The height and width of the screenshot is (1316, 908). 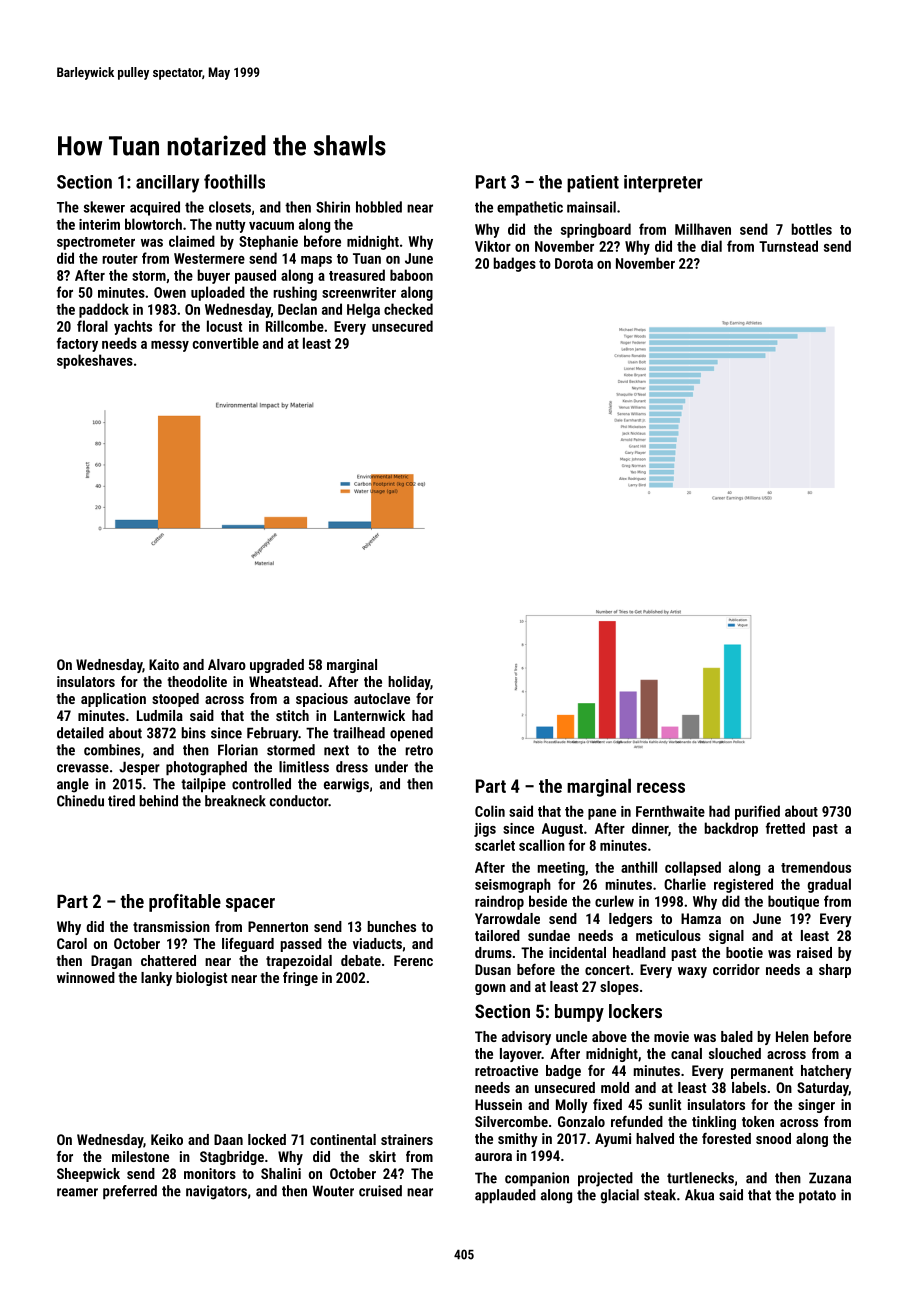 I want to click on holiday, so click(x=409, y=683).
